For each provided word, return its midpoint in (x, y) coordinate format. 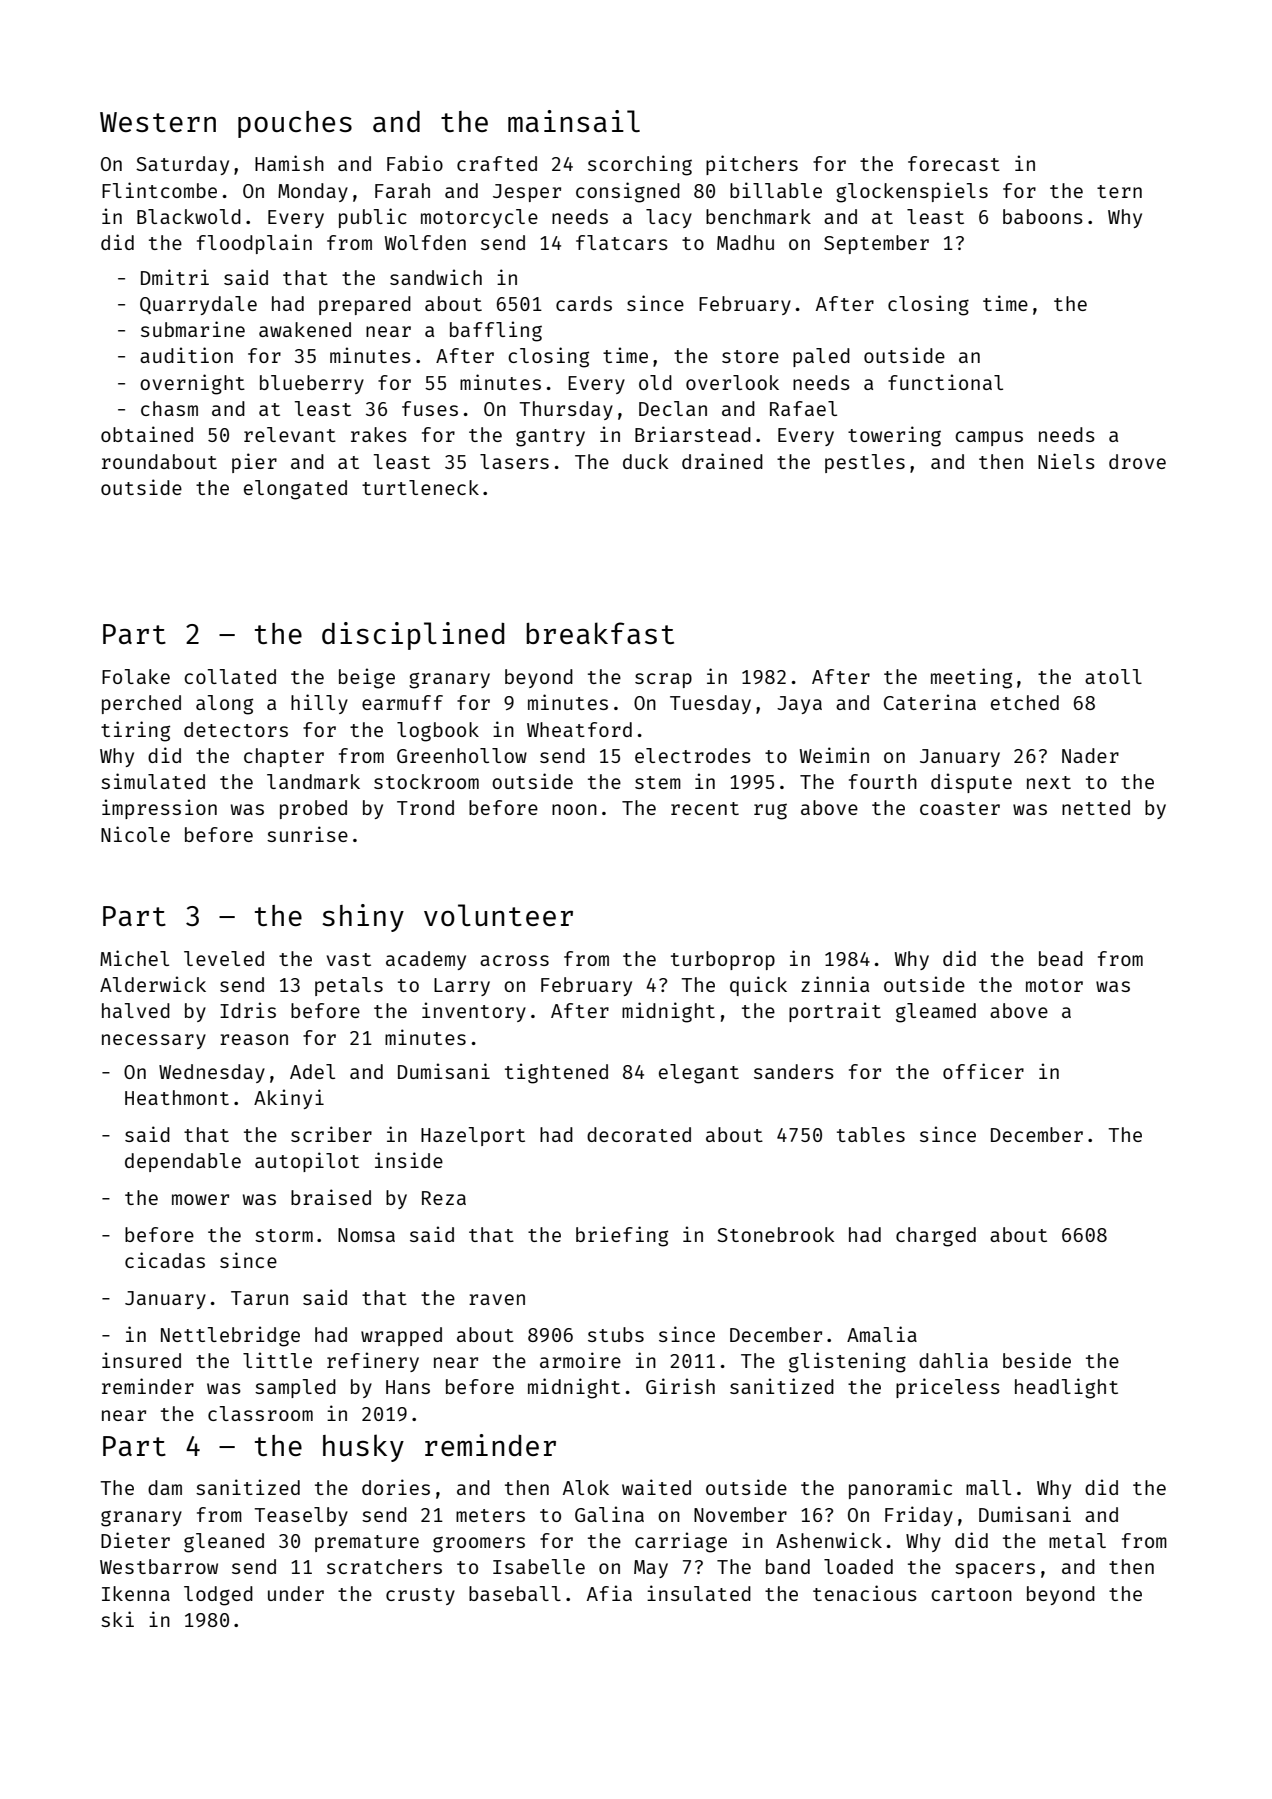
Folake (136, 676)
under (296, 1593)
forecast (954, 163)
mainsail (574, 121)
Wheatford (579, 729)
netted (1096, 807)
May (651, 1569)
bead (1061, 958)
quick (758, 986)
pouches (295, 124)
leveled (224, 958)
